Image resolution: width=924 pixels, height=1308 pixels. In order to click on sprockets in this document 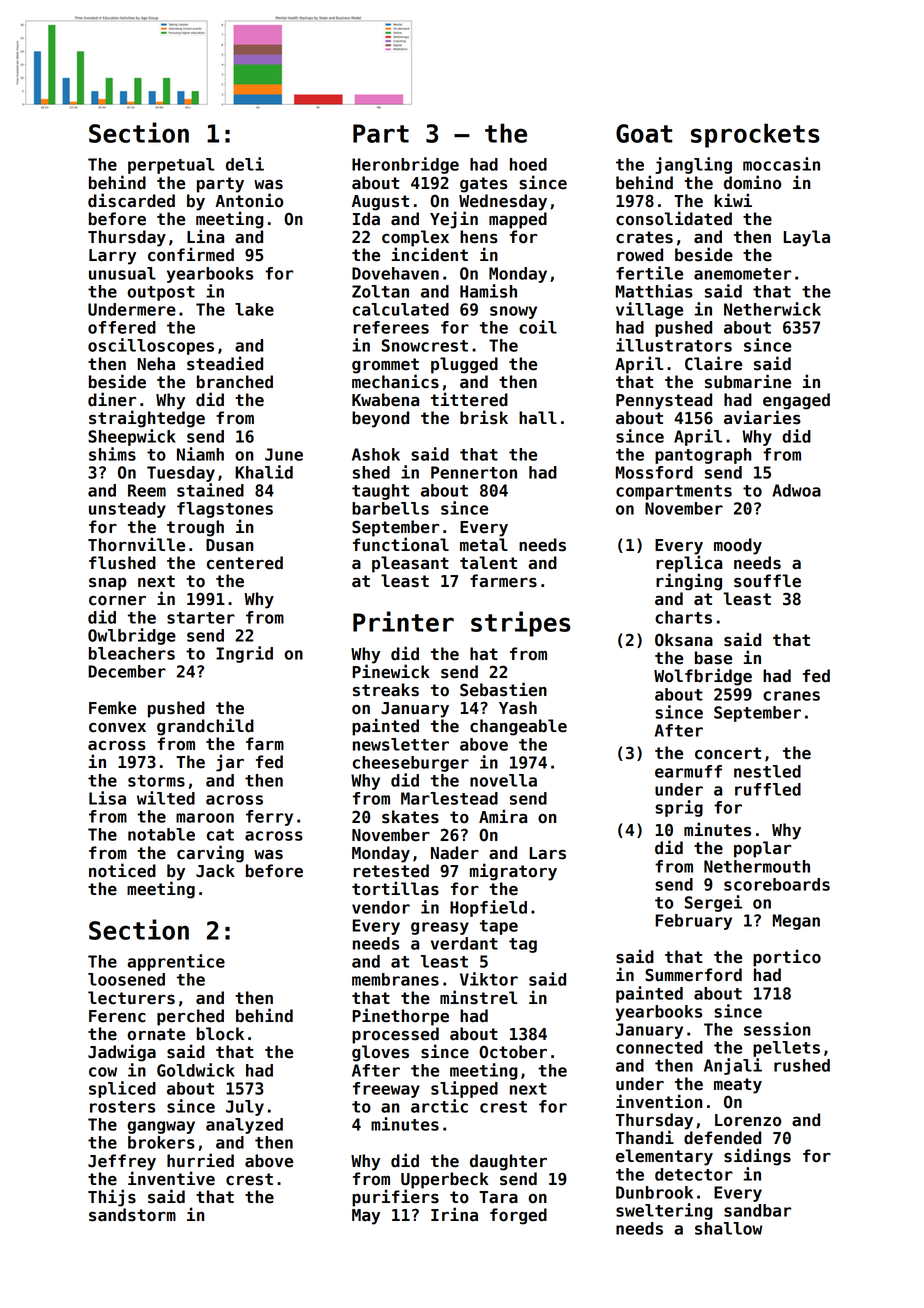, I will do `click(755, 135)`.
